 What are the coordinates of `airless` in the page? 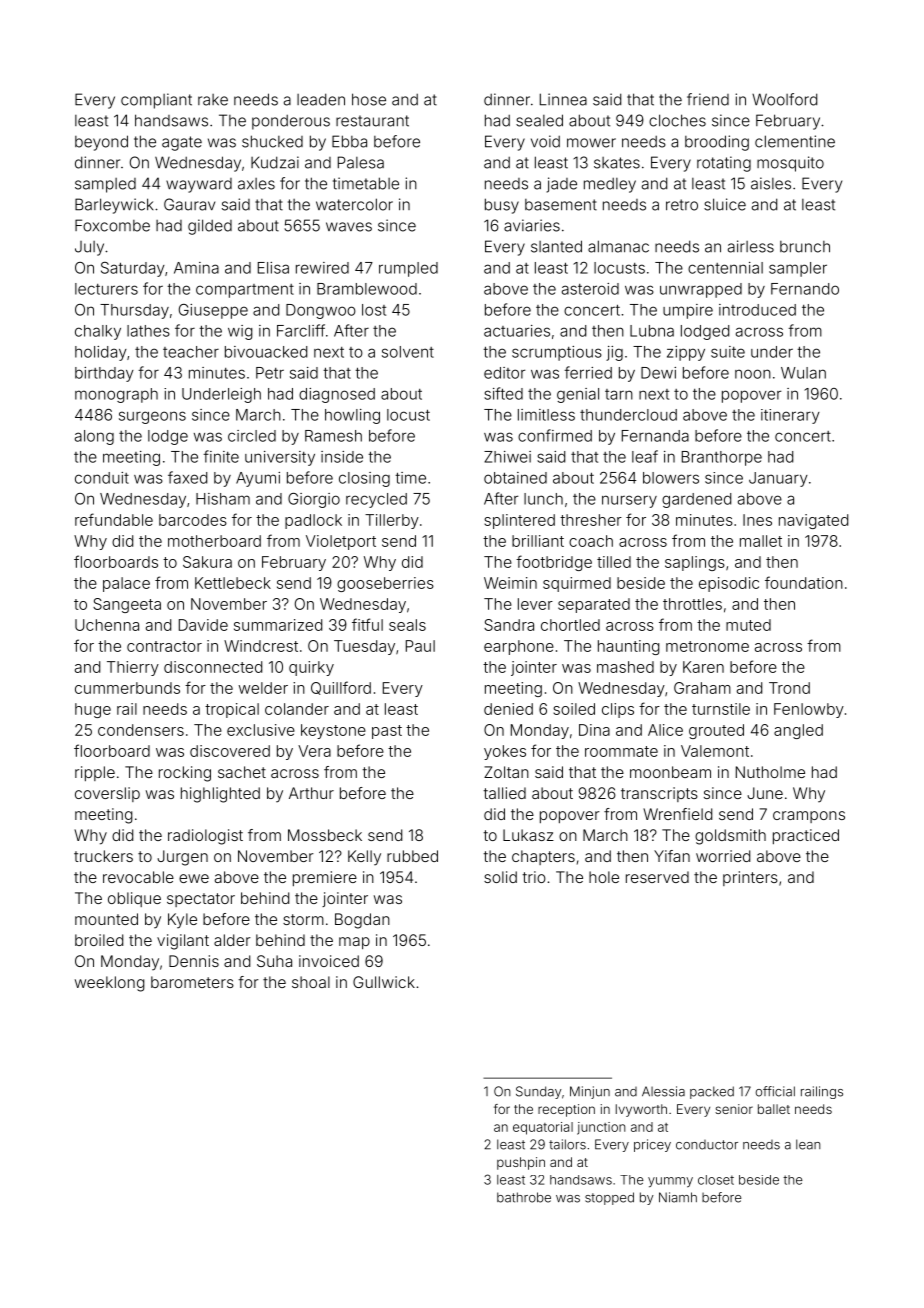 It's located at (751, 246).
